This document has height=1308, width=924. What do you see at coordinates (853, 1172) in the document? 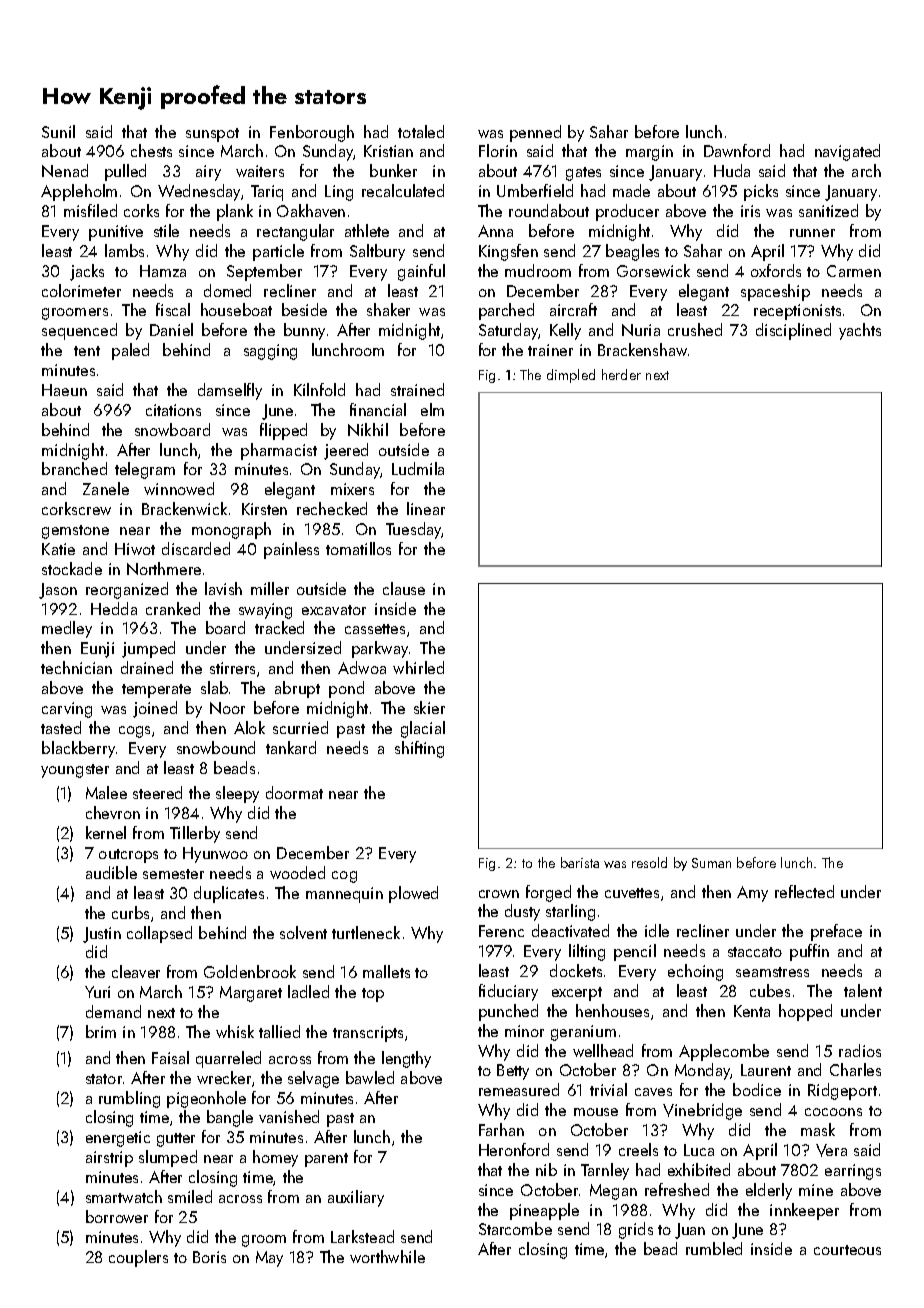
I see `earrings` at bounding box center [853, 1172].
